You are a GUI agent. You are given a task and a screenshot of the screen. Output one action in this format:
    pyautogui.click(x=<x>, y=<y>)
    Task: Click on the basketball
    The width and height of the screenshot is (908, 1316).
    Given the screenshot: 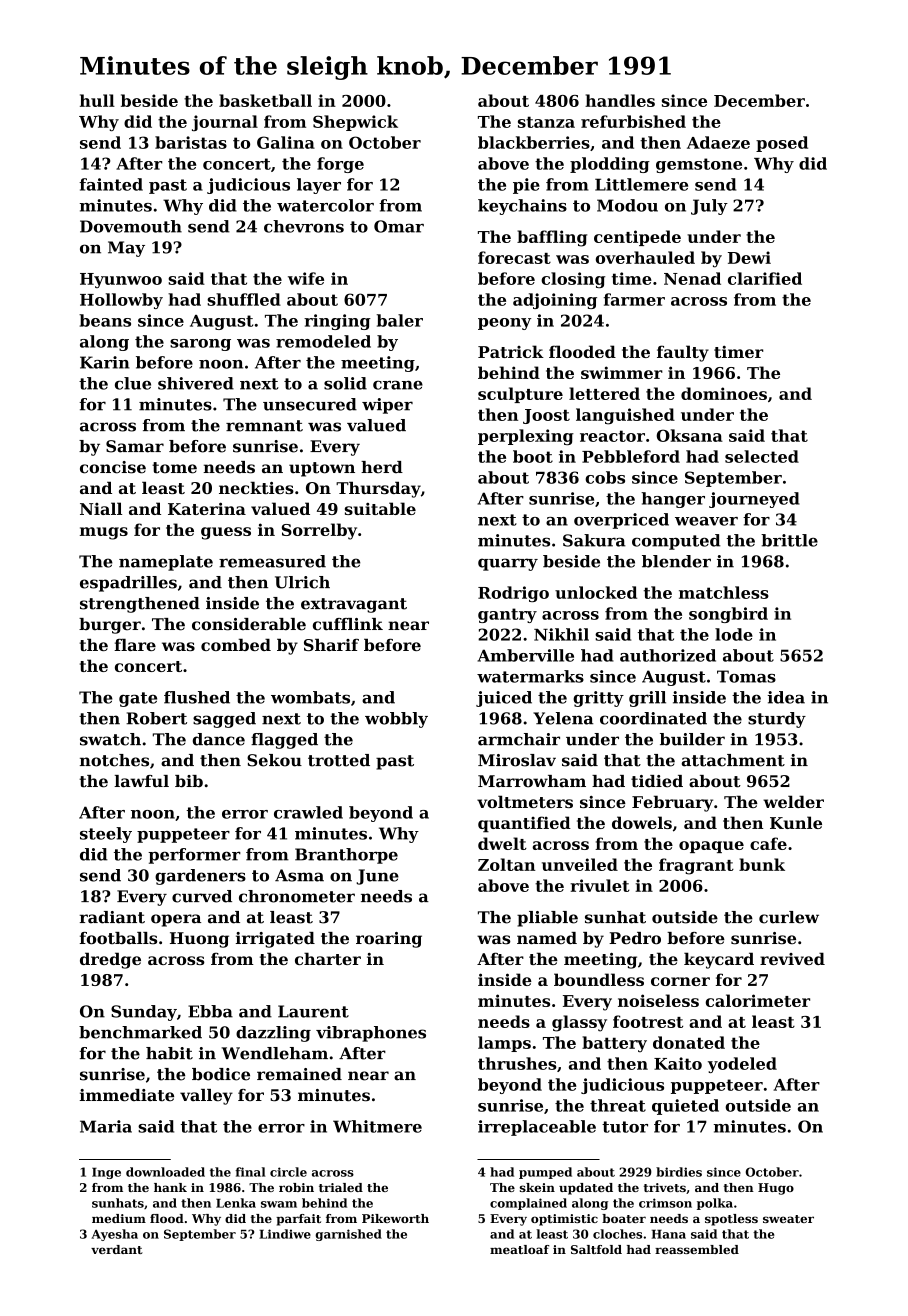 What is the action you would take?
    pyautogui.click(x=265, y=100)
